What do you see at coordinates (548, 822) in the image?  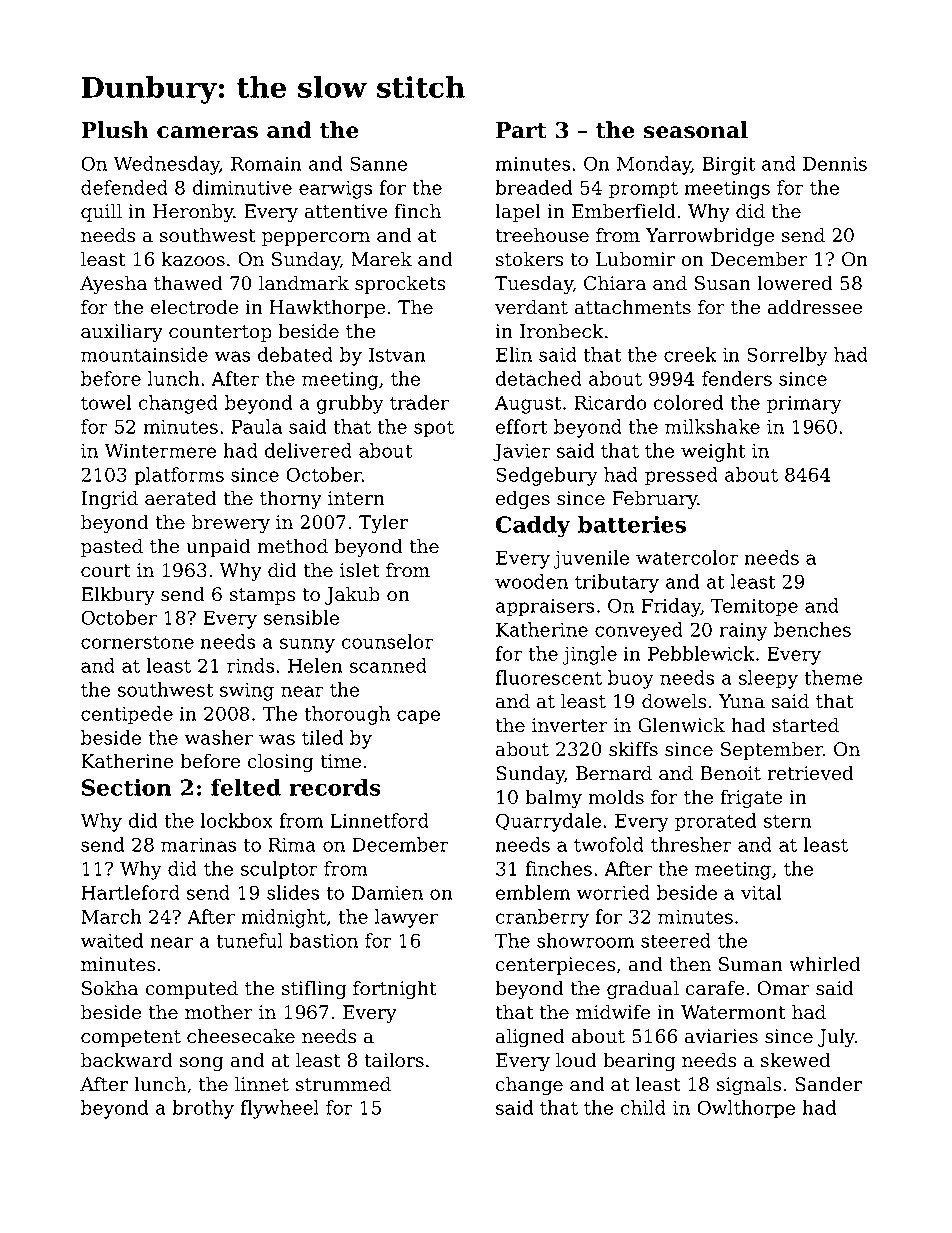 I see `Quarrydale` at bounding box center [548, 822].
